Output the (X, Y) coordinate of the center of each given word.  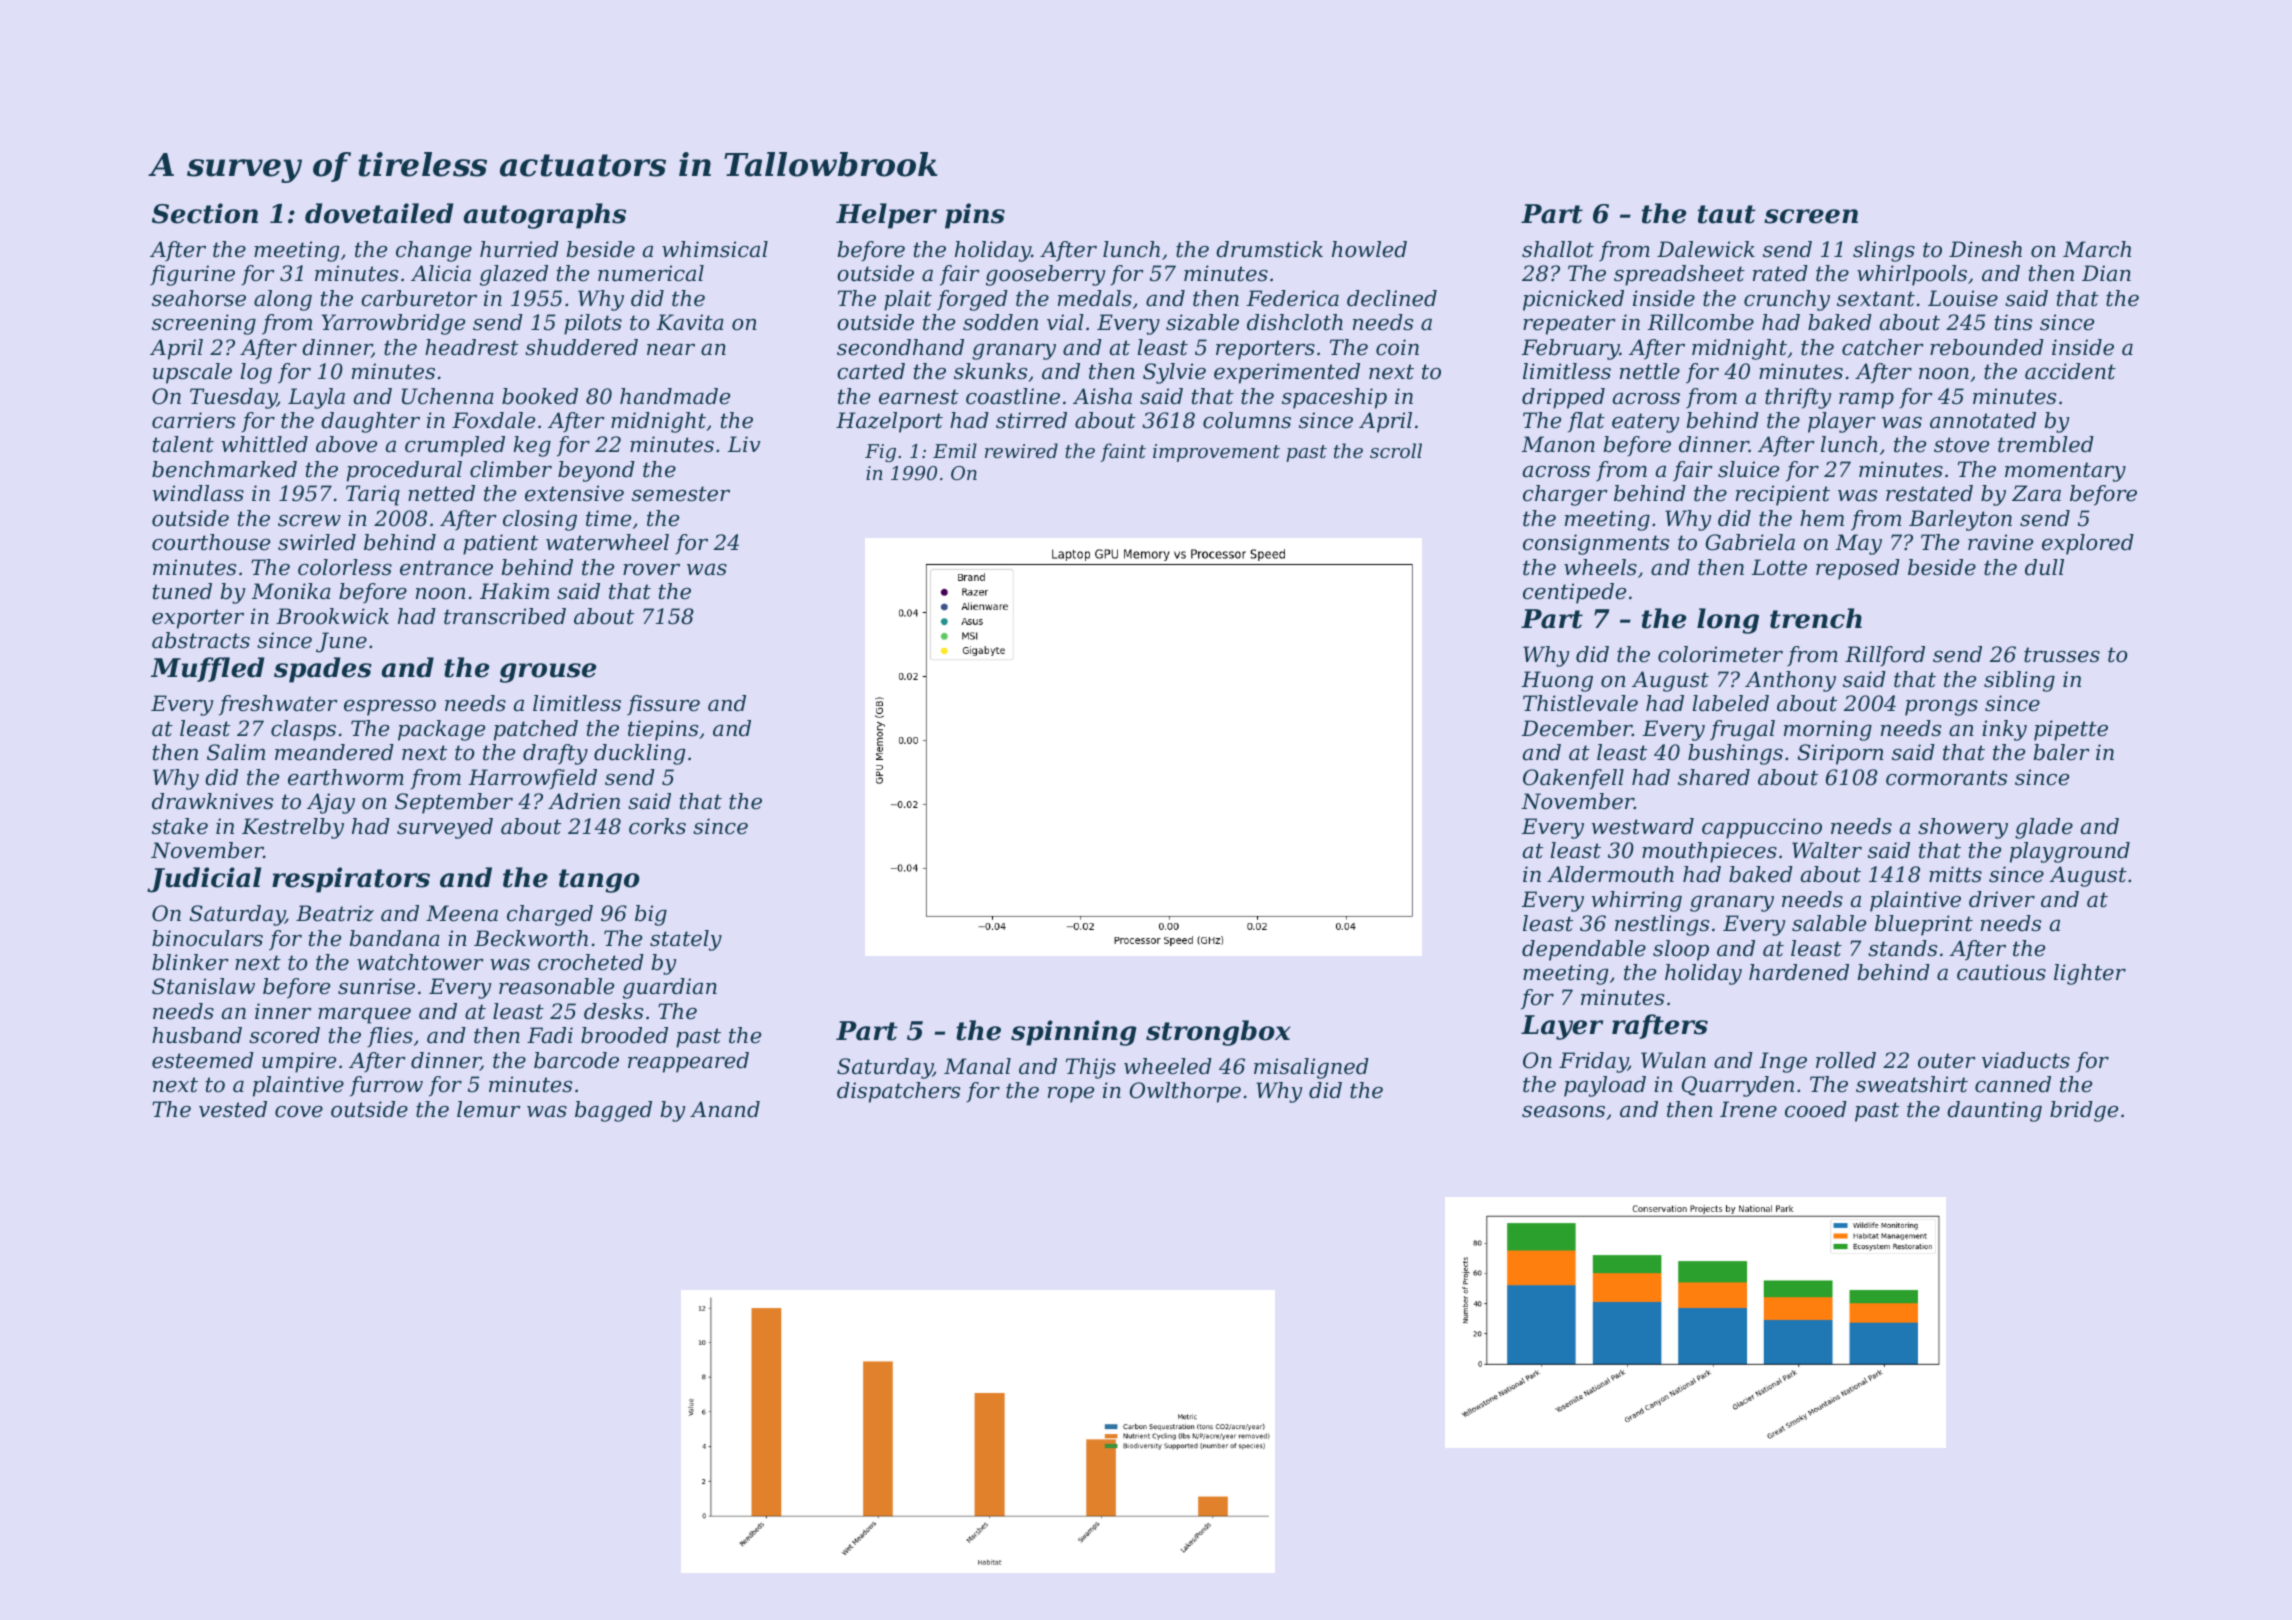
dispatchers (898, 1092)
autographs (544, 216)
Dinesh (1985, 249)
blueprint (1924, 925)
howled (1369, 249)
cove (299, 1112)
